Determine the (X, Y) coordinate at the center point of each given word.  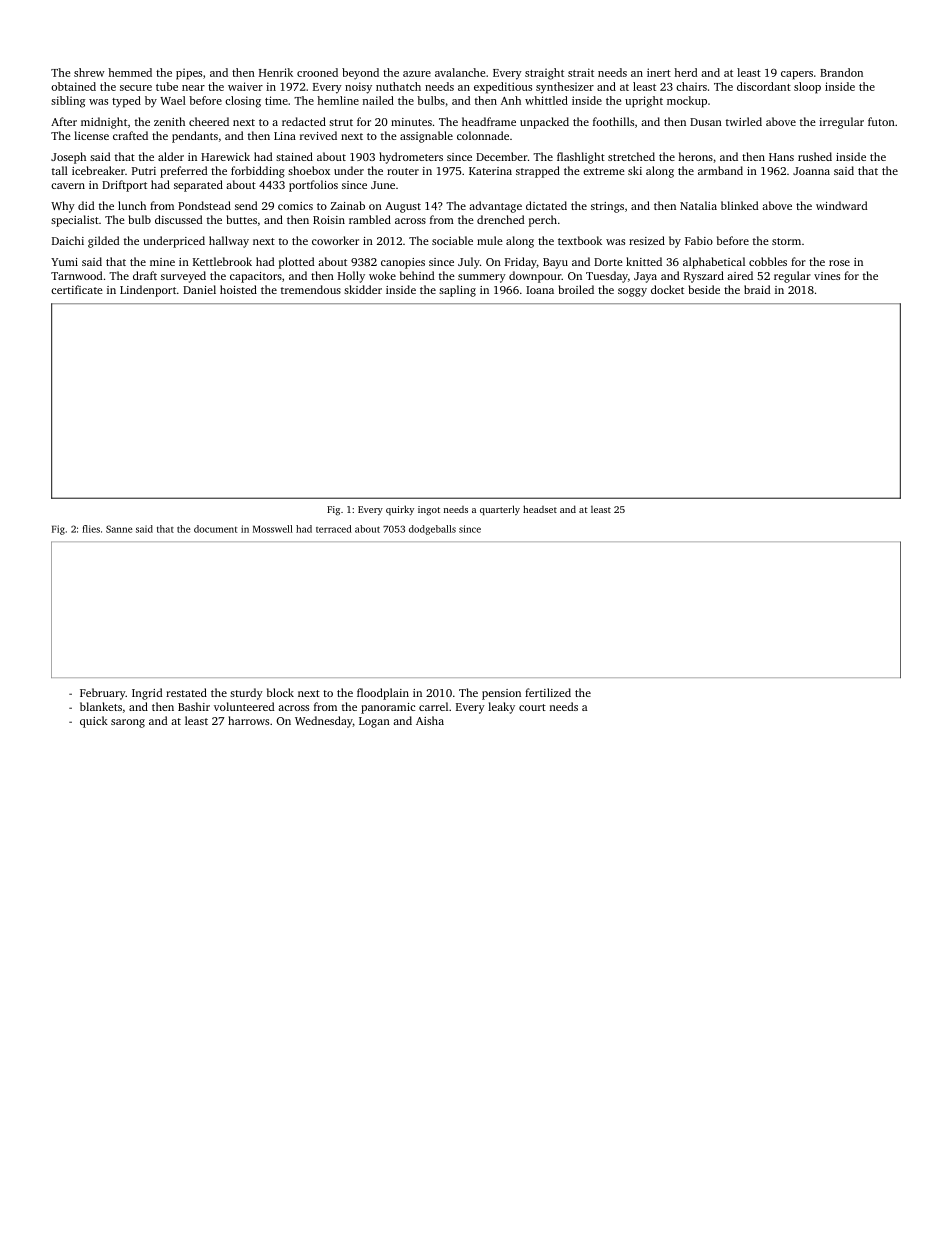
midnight (104, 123)
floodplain (383, 694)
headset (540, 509)
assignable (426, 137)
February (103, 694)
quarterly (500, 510)
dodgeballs (432, 530)
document (215, 529)
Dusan (706, 122)
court (532, 707)
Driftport (124, 186)
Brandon (841, 72)
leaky (501, 708)
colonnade (483, 135)
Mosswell (273, 529)
